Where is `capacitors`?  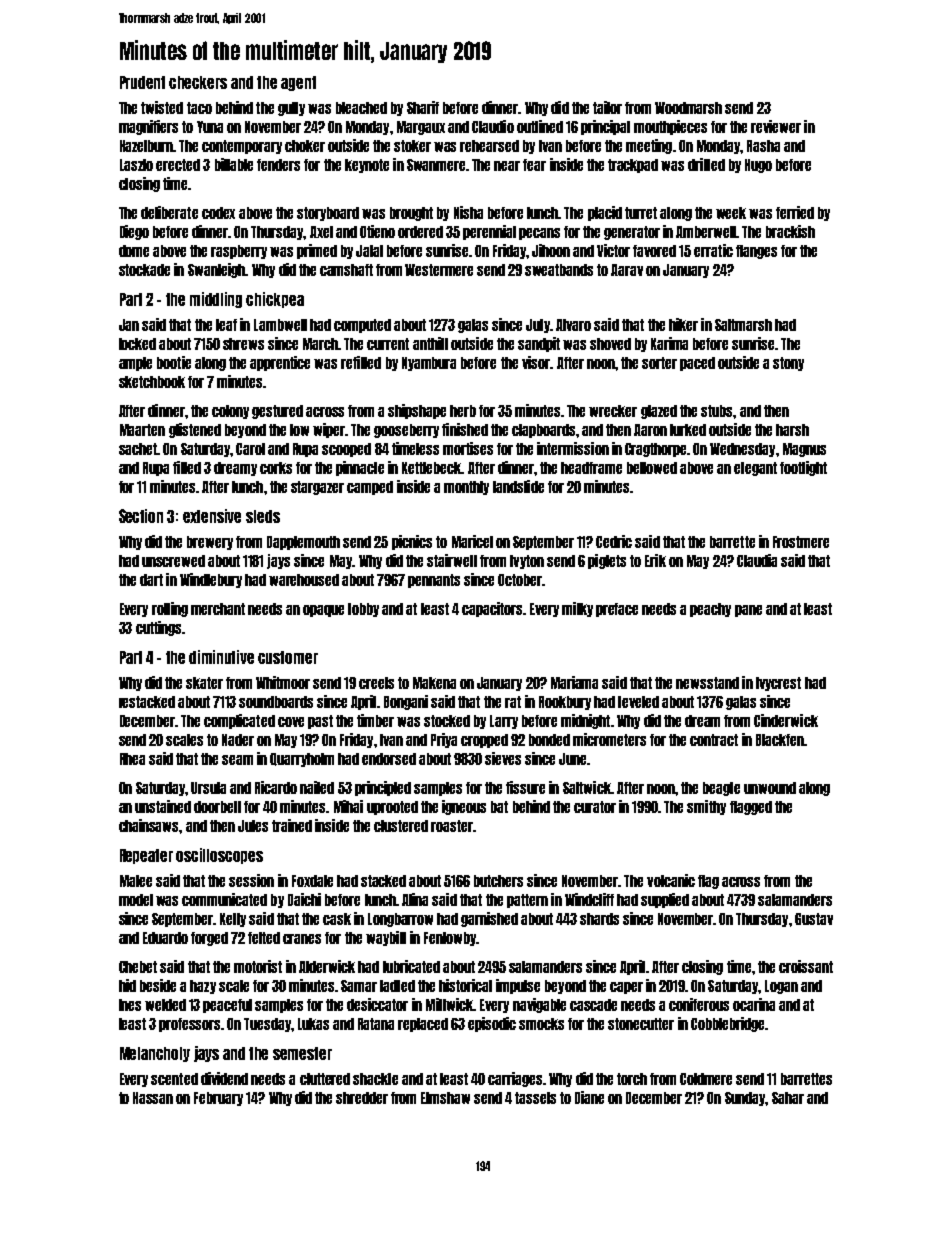
capacitors is located at coordinates (492, 609).
